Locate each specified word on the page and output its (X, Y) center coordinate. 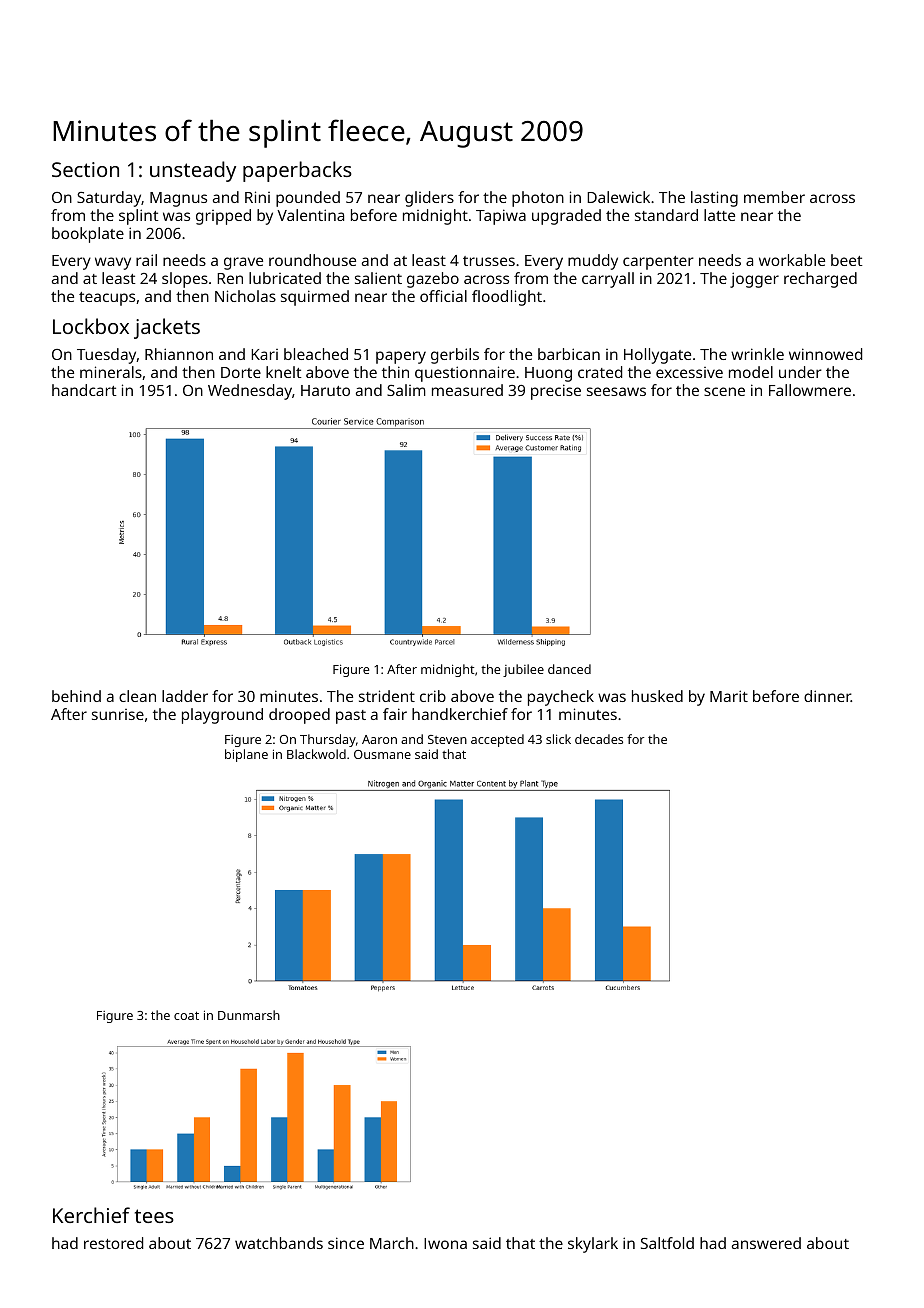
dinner (827, 696)
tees (154, 1216)
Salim (406, 390)
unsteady (193, 171)
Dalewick (618, 197)
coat (186, 1015)
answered (766, 1243)
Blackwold (316, 754)
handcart (84, 390)
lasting (714, 199)
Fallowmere (810, 390)
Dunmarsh (249, 1015)
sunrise (118, 714)
